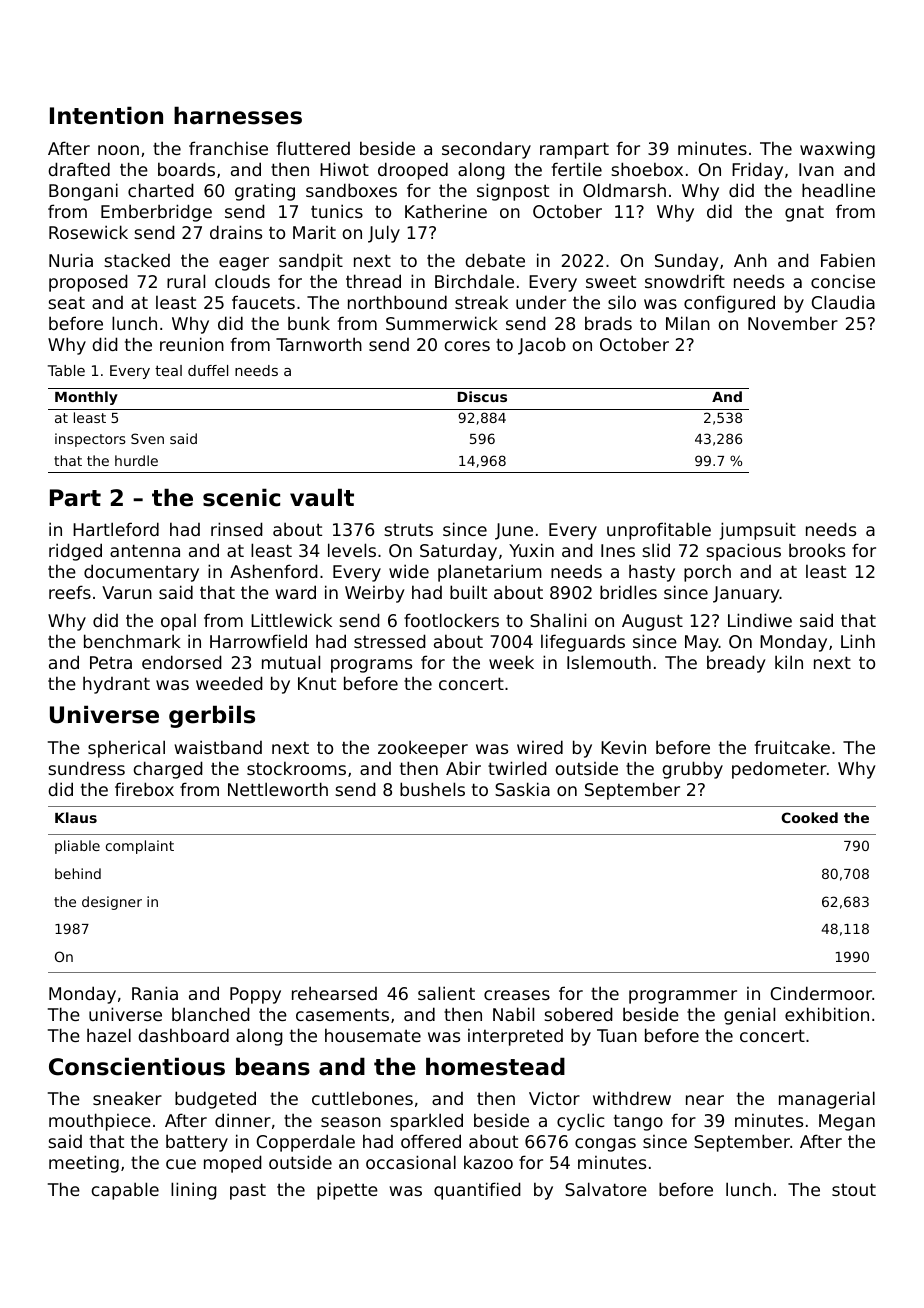 The width and height of the screenshot is (924, 1308). I want to click on stout, so click(854, 1189).
